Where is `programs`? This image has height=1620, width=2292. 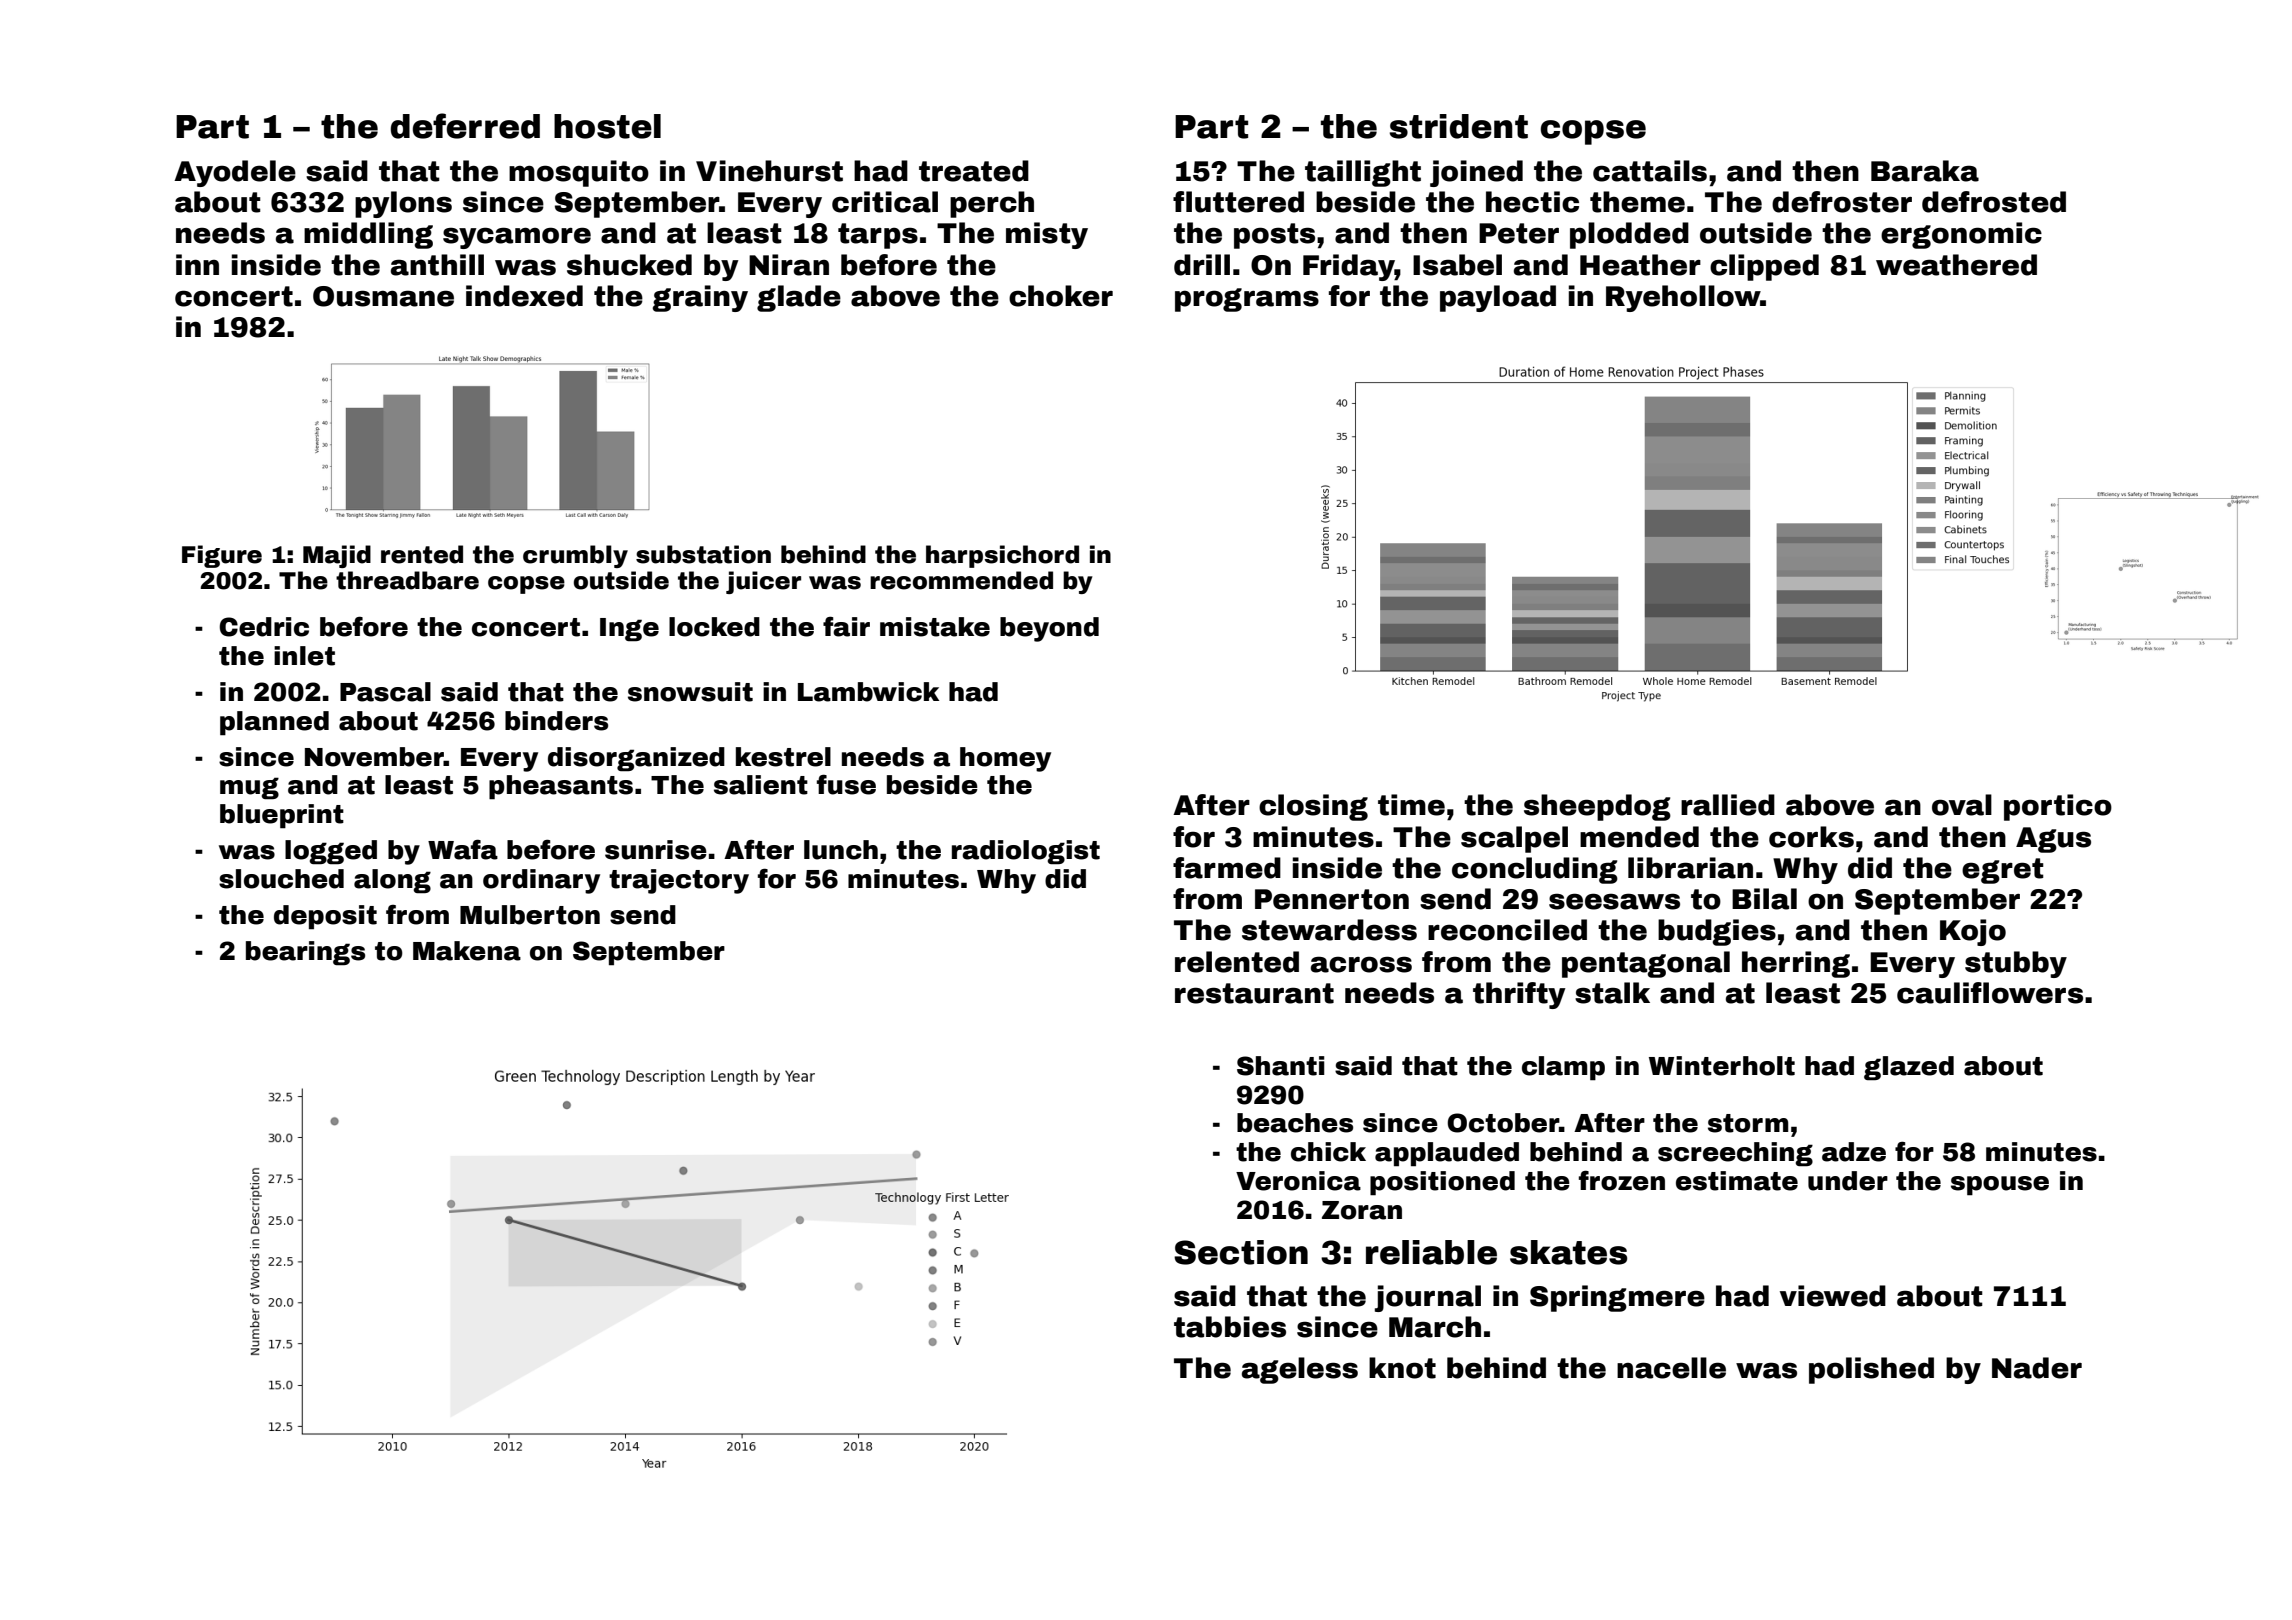
programs is located at coordinates (1247, 300).
